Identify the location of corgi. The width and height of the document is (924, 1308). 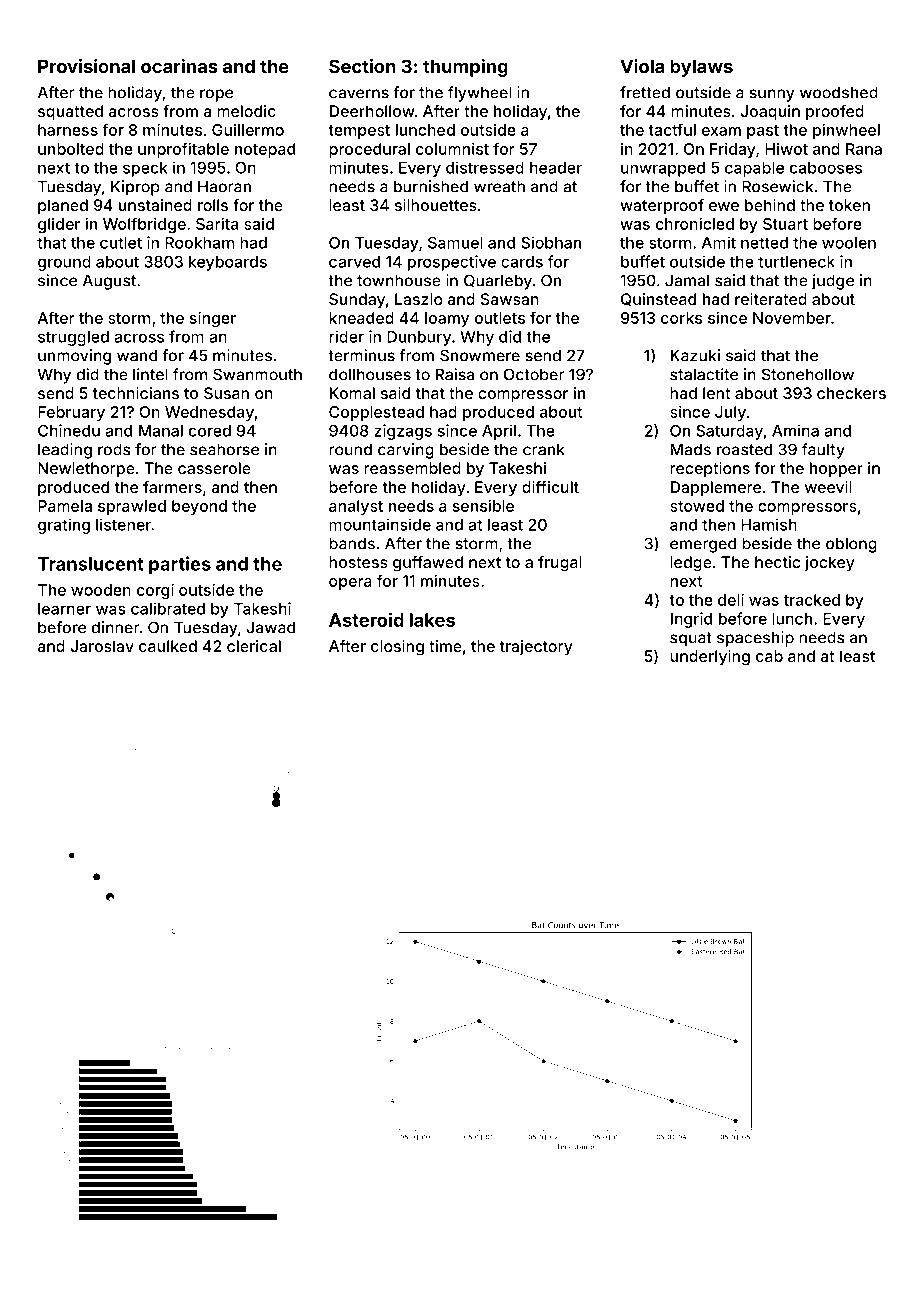
(155, 591).
